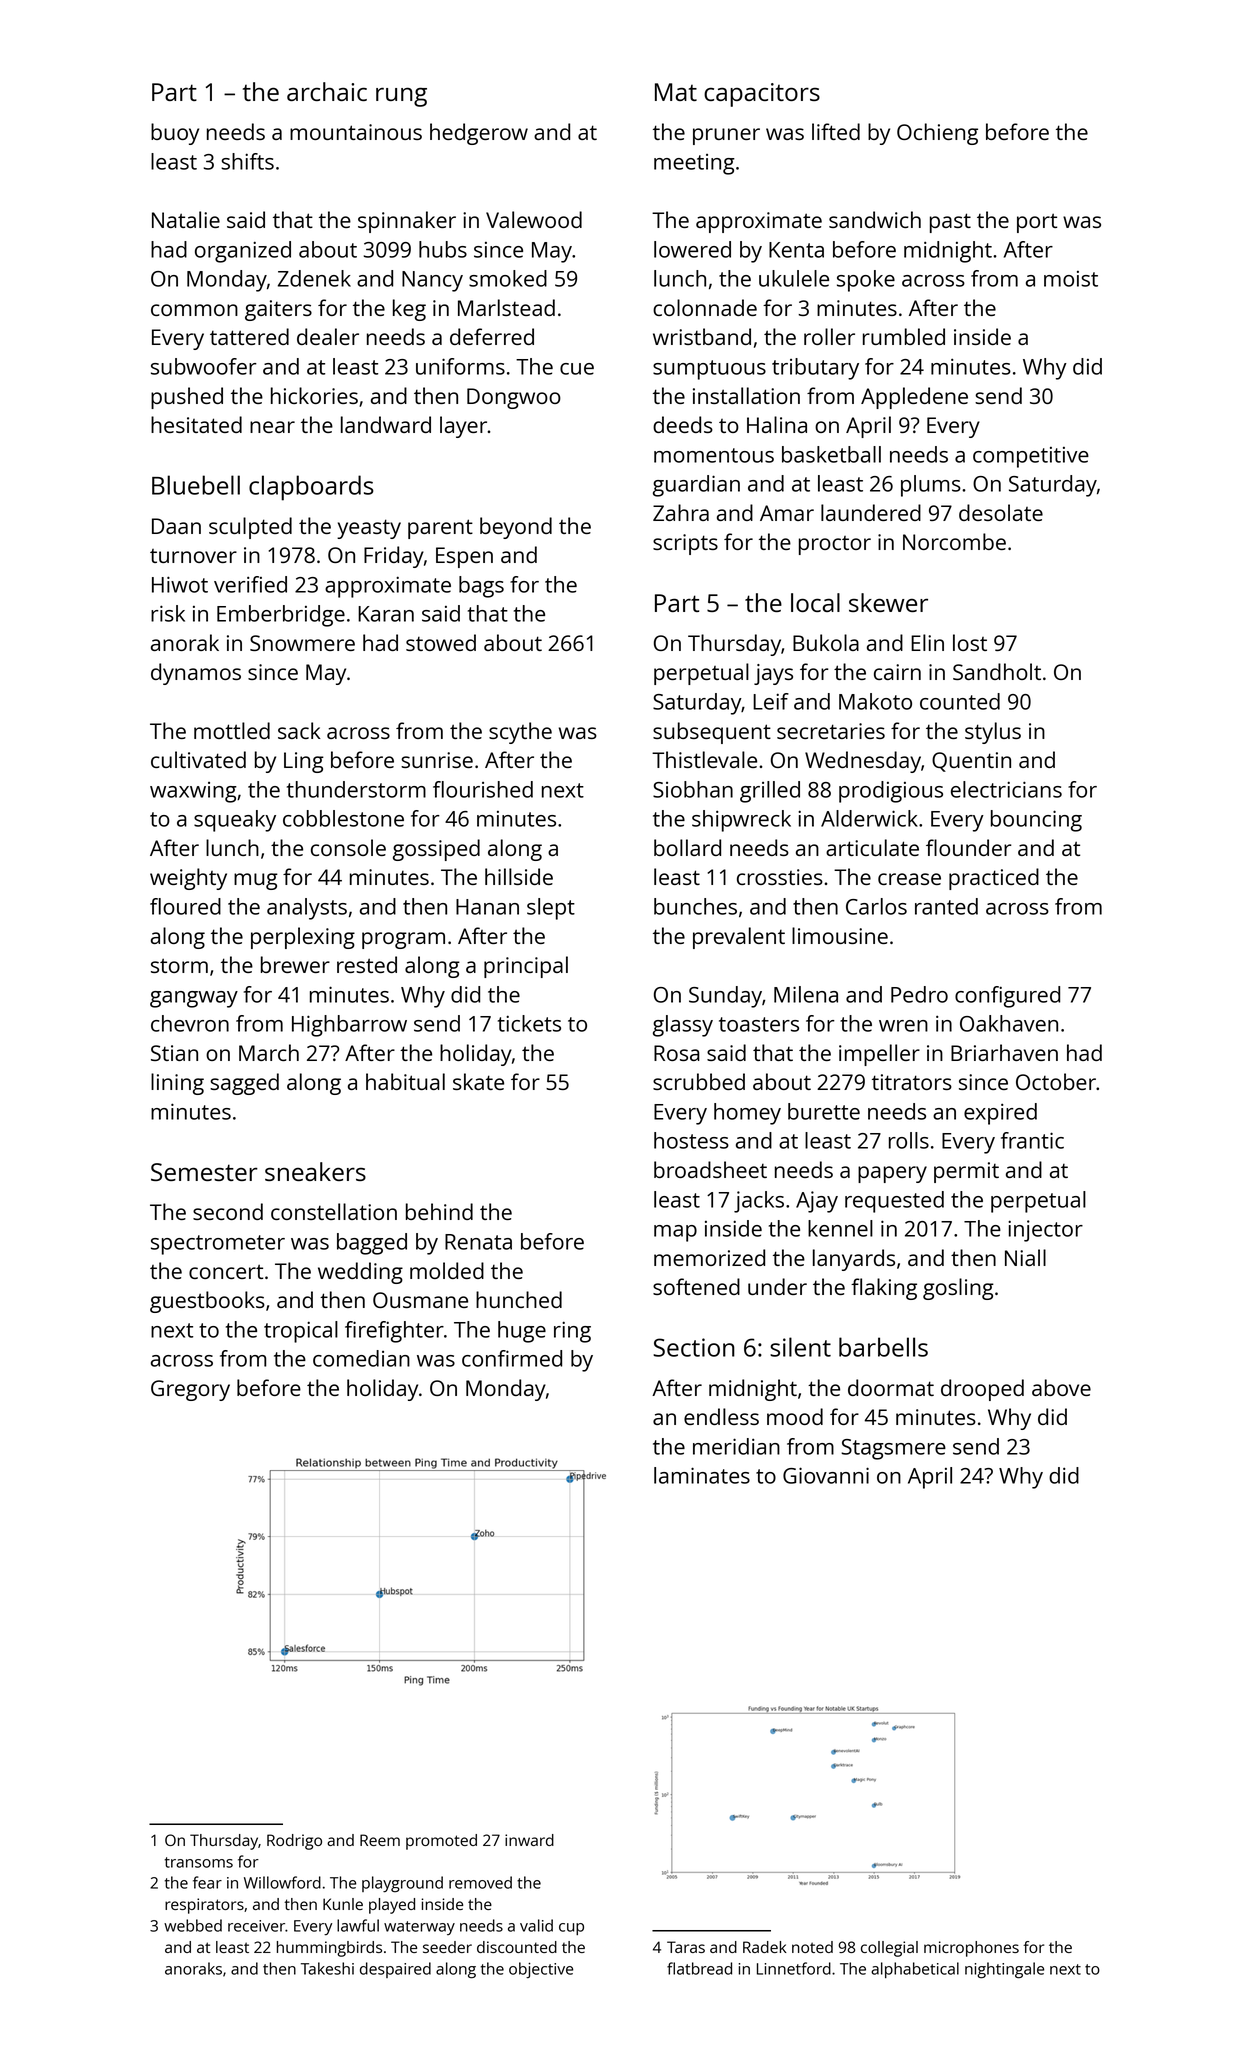 The width and height of the page is (1255, 2067). Describe the element at coordinates (386, 614) in the page. I see `Karan` at that location.
